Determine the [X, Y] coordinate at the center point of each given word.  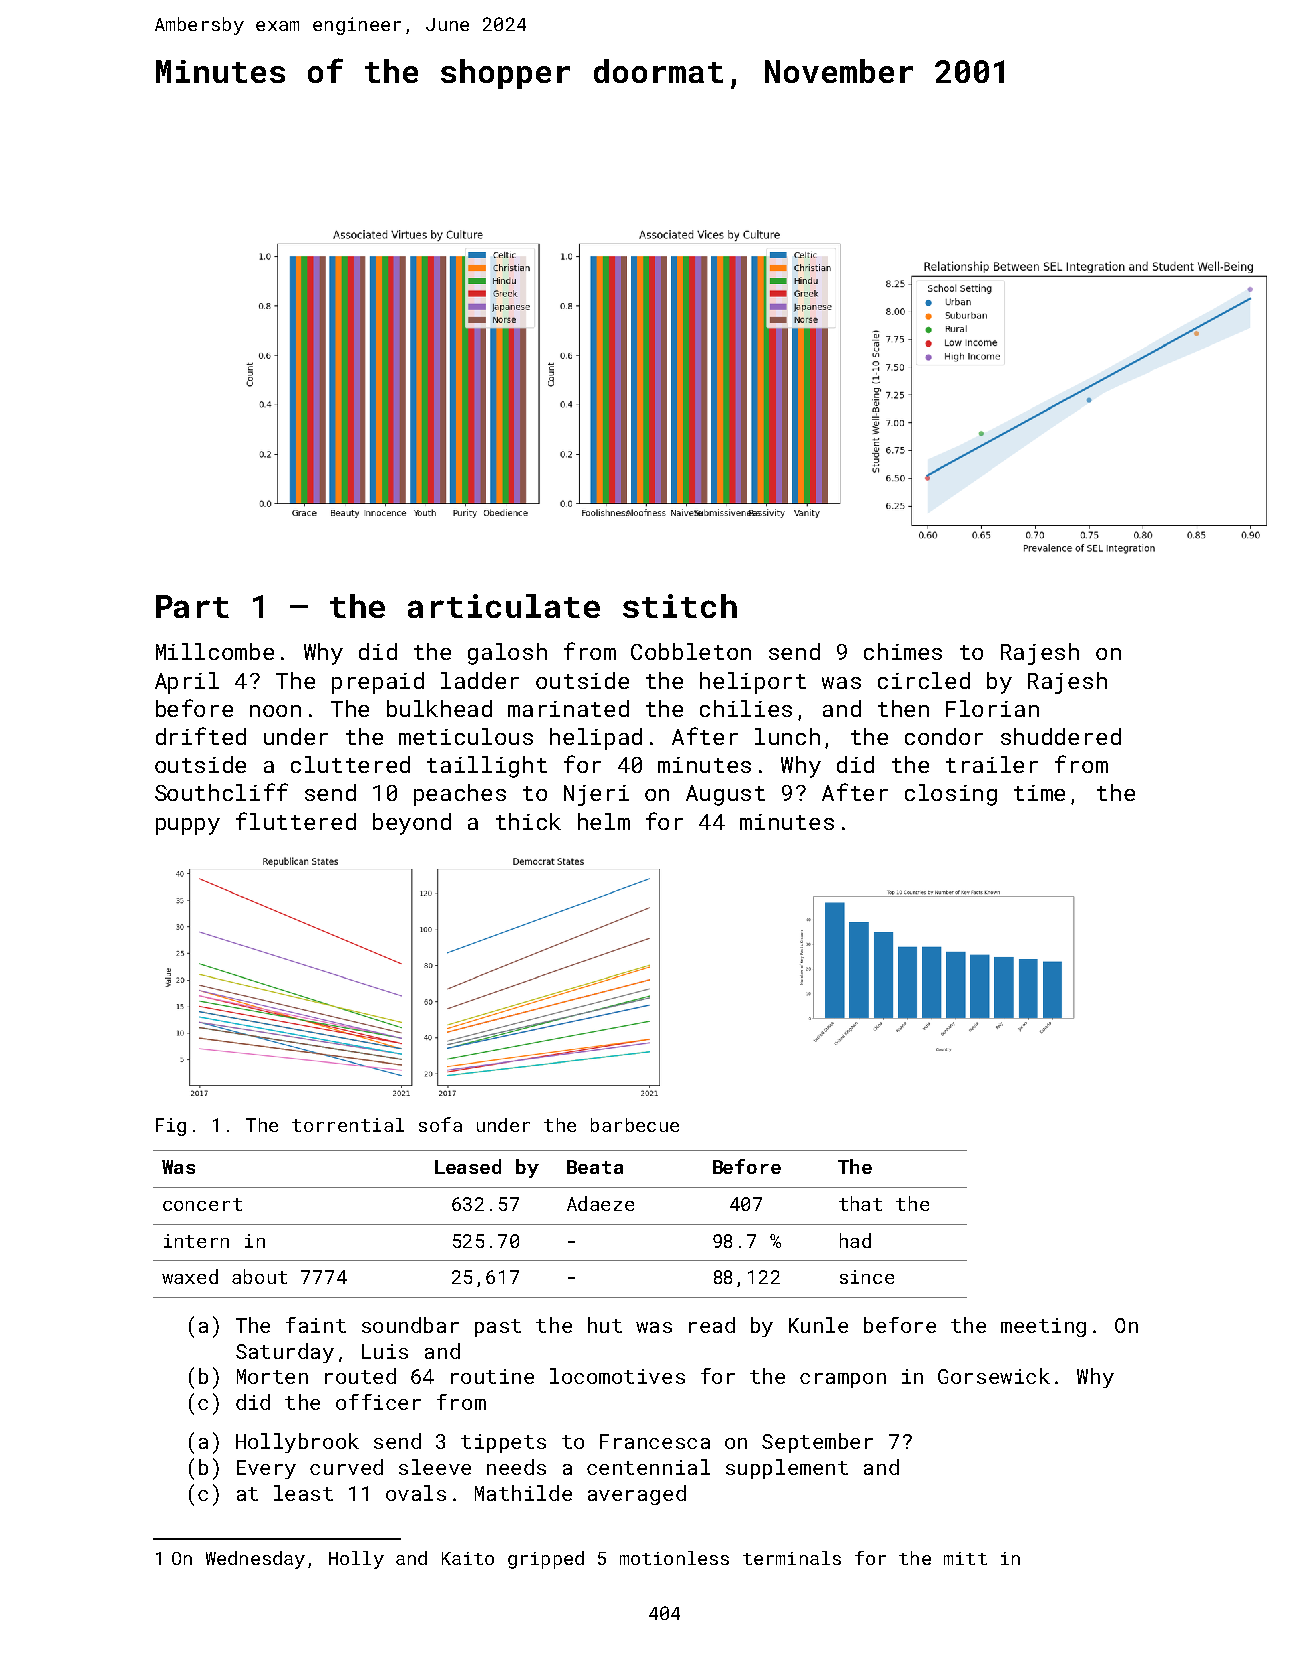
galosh [507, 654]
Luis [385, 1351]
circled [924, 680]
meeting [1043, 1327]
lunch [787, 736]
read [712, 1325]
